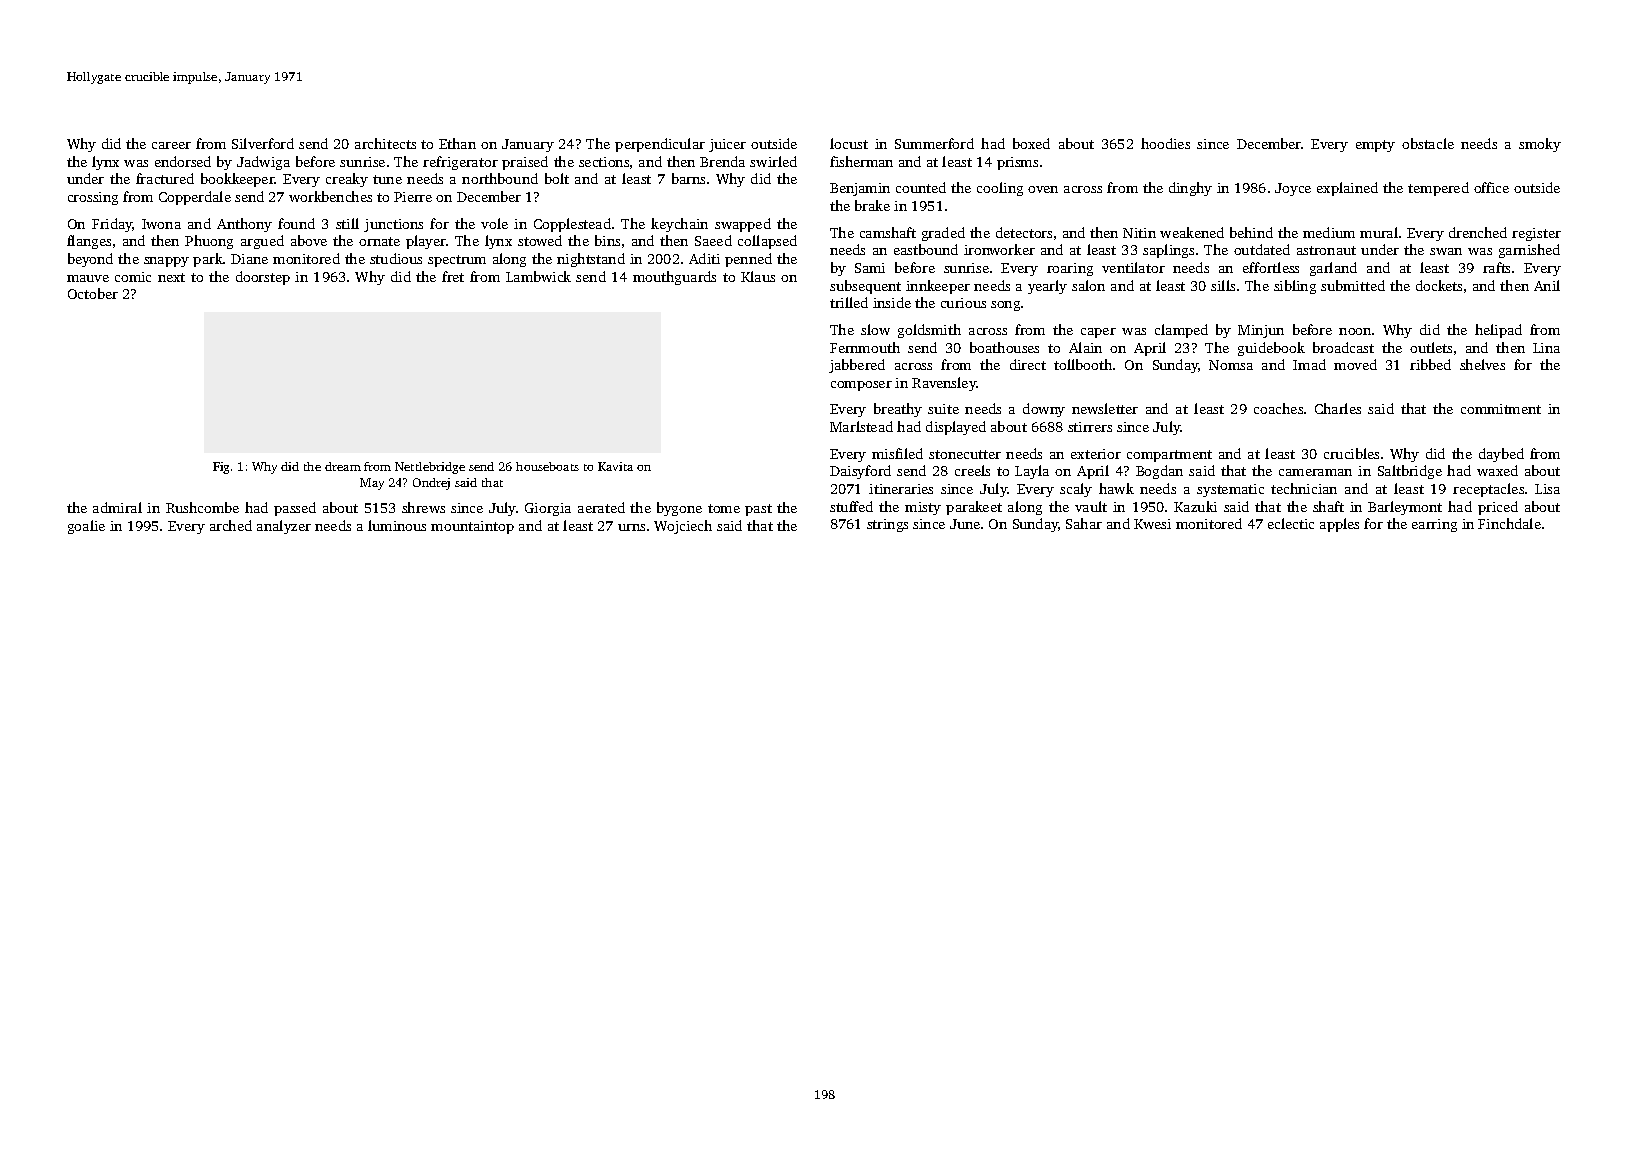  I want to click on newsletter, so click(1105, 408).
